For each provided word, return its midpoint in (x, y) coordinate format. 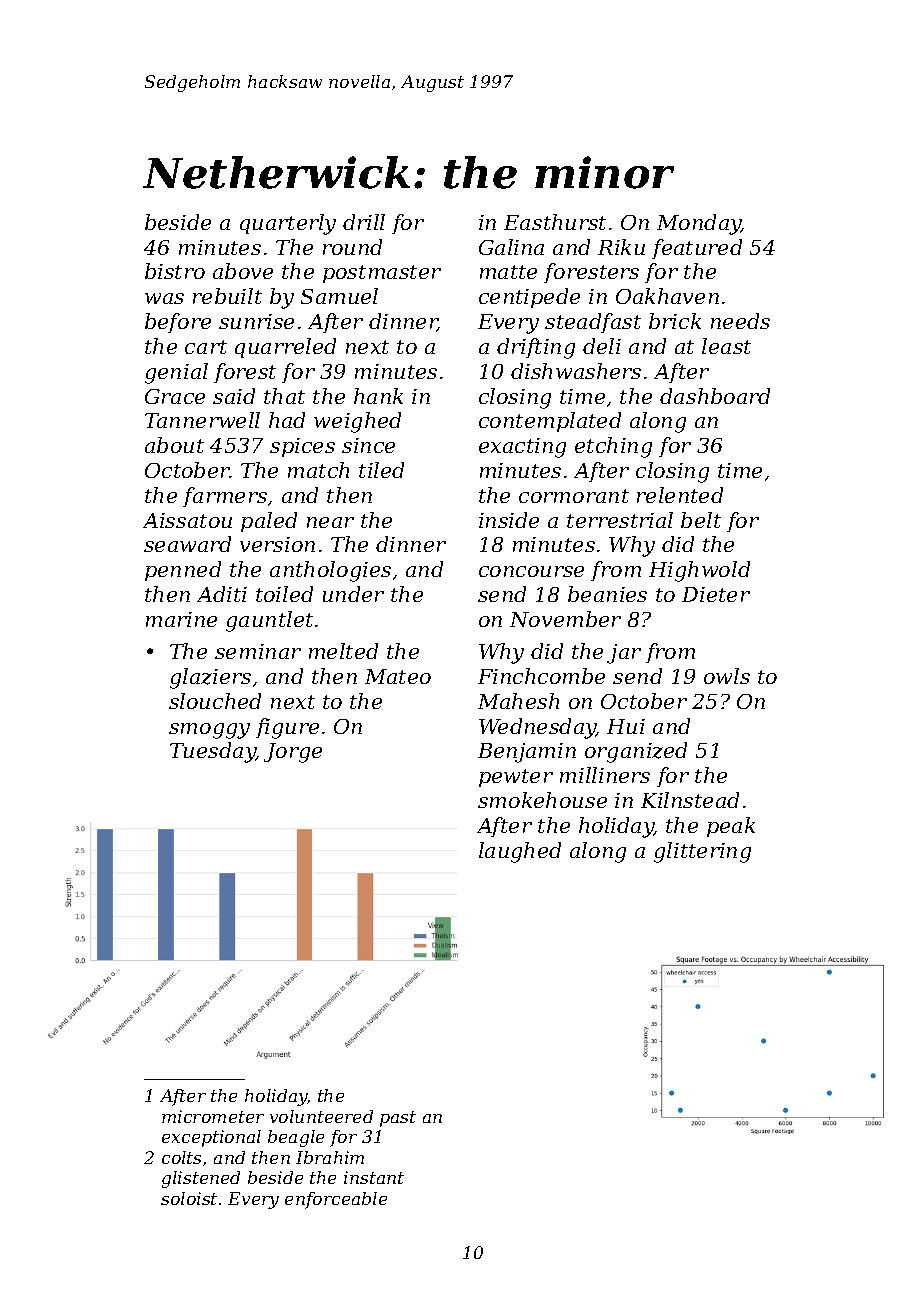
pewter (516, 778)
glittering (702, 852)
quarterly (288, 224)
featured (697, 249)
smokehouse (542, 800)
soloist (189, 1198)
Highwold (699, 571)
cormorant (574, 496)
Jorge (293, 753)
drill (364, 222)
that (284, 396)
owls (727, 676)
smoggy (209, 731)
